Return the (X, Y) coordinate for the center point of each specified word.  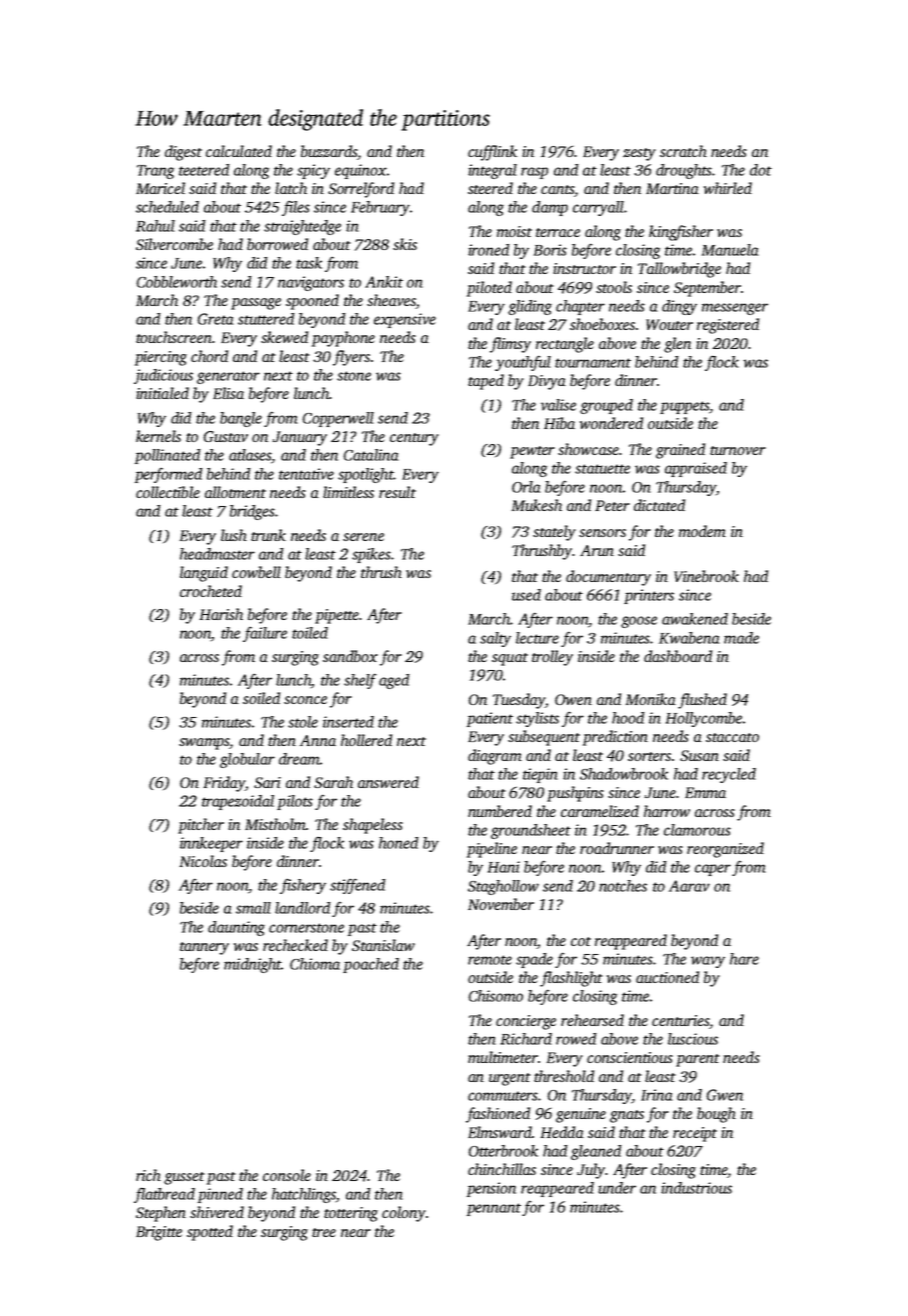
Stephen (161, 1214)
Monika (651, 699)
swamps (204, 744)
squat (510, 659)
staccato (732, 737)
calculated (239, 151)
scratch (683, 151)
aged (394, 681)
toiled (310, 633)
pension (491, 1189)
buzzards (329, 152)
